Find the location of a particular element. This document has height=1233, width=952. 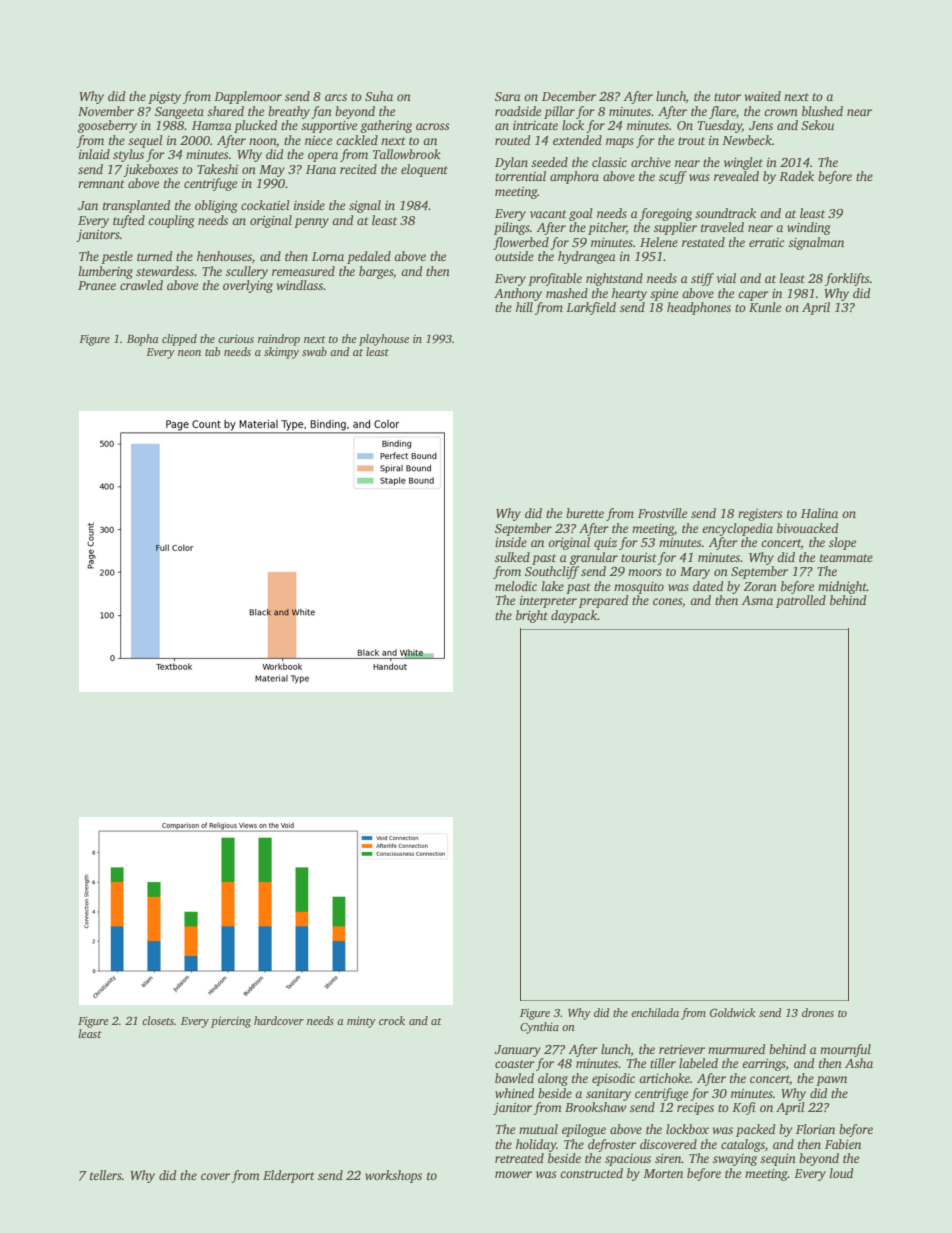

swab is located at coordinates (314, 351).
